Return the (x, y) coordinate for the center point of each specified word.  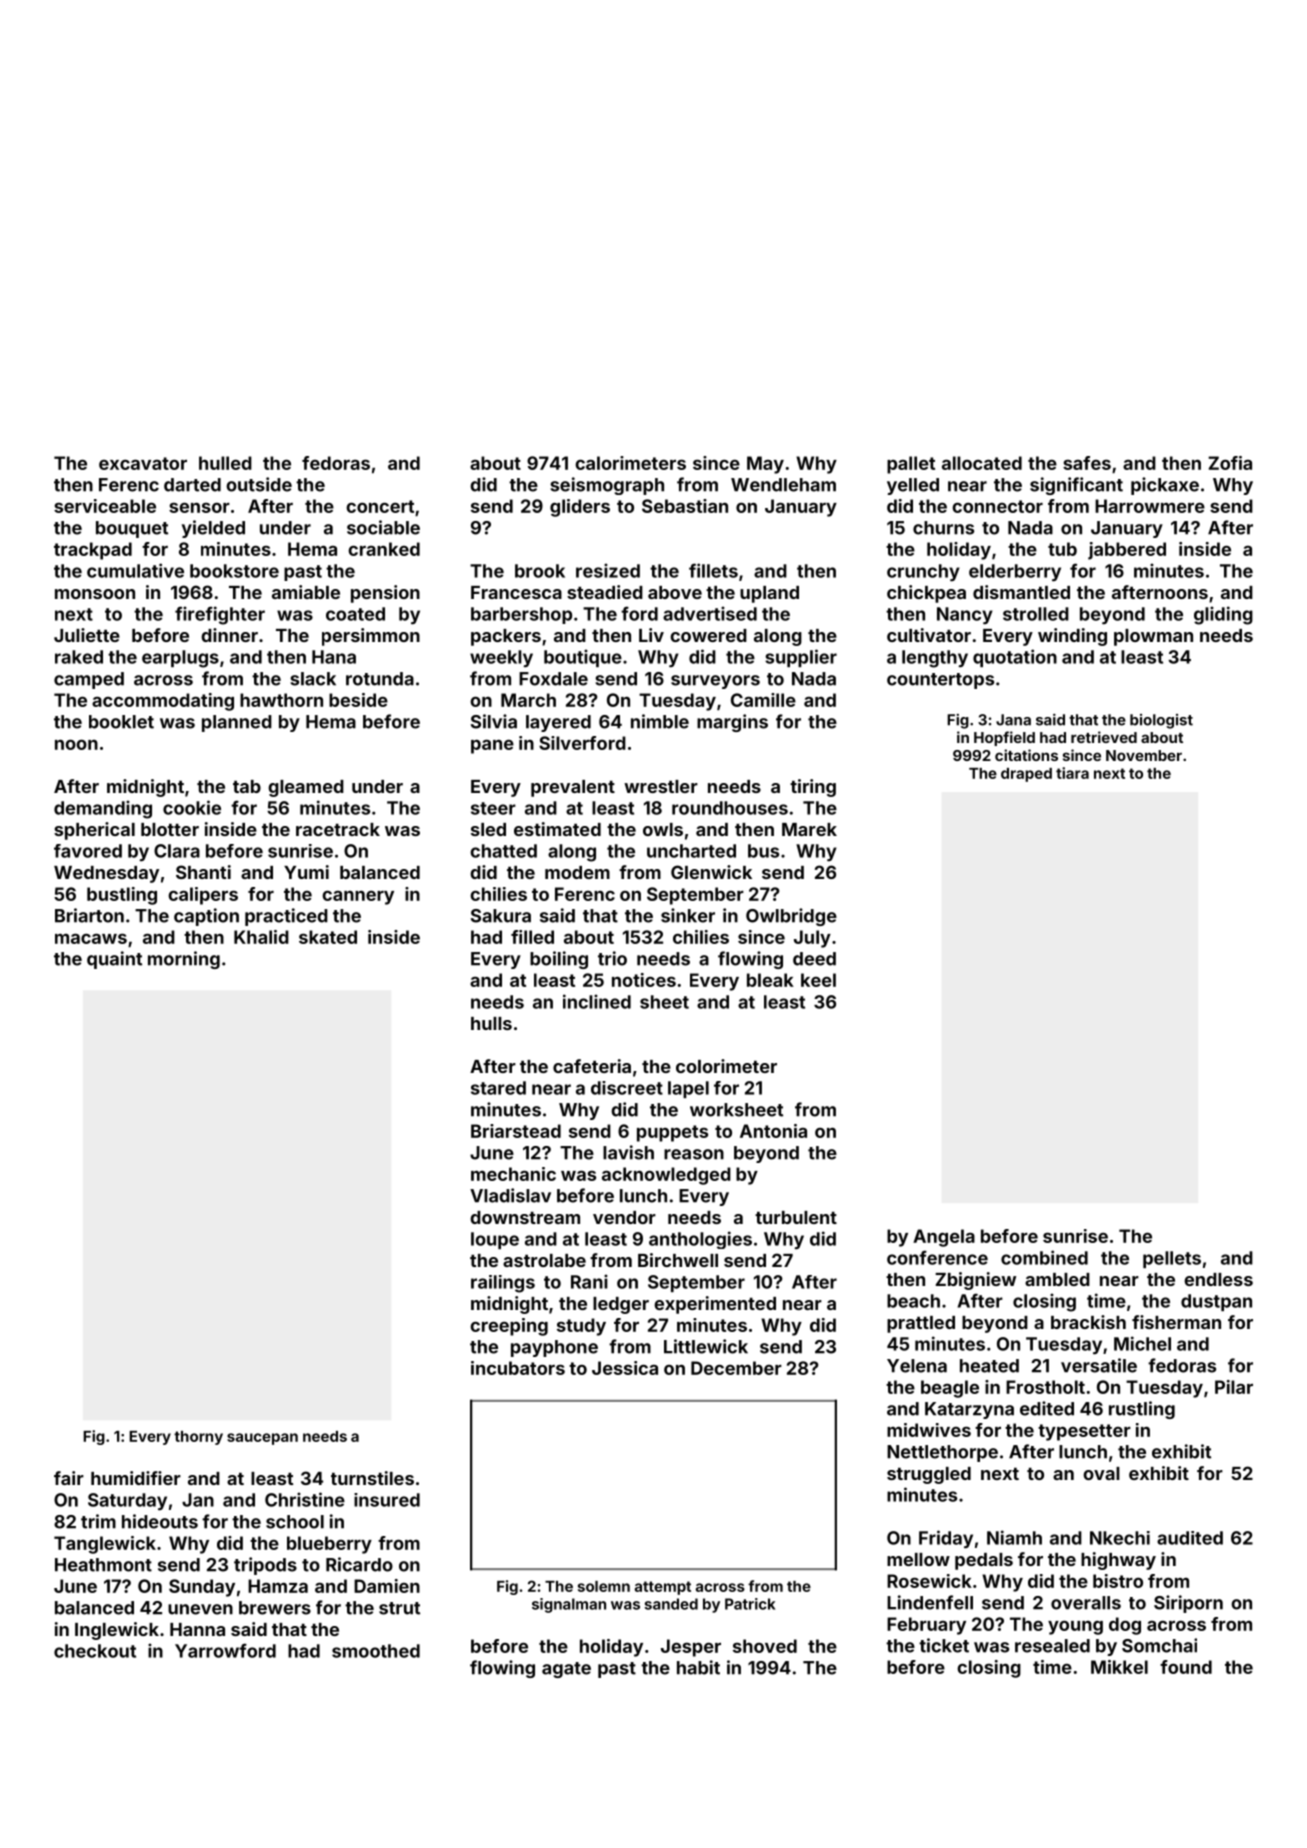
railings (503, 1284)
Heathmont (103, 1565)
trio (612, 958)
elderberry (1015, 573)
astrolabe (544, 1260)
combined (1044, 1257)
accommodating (163, 702)
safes (1087, 463)
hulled (225, 463)
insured (387, 1500)
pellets (1172, 1259)
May (765, 465)
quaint (114, 960)
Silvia (494, 721)
